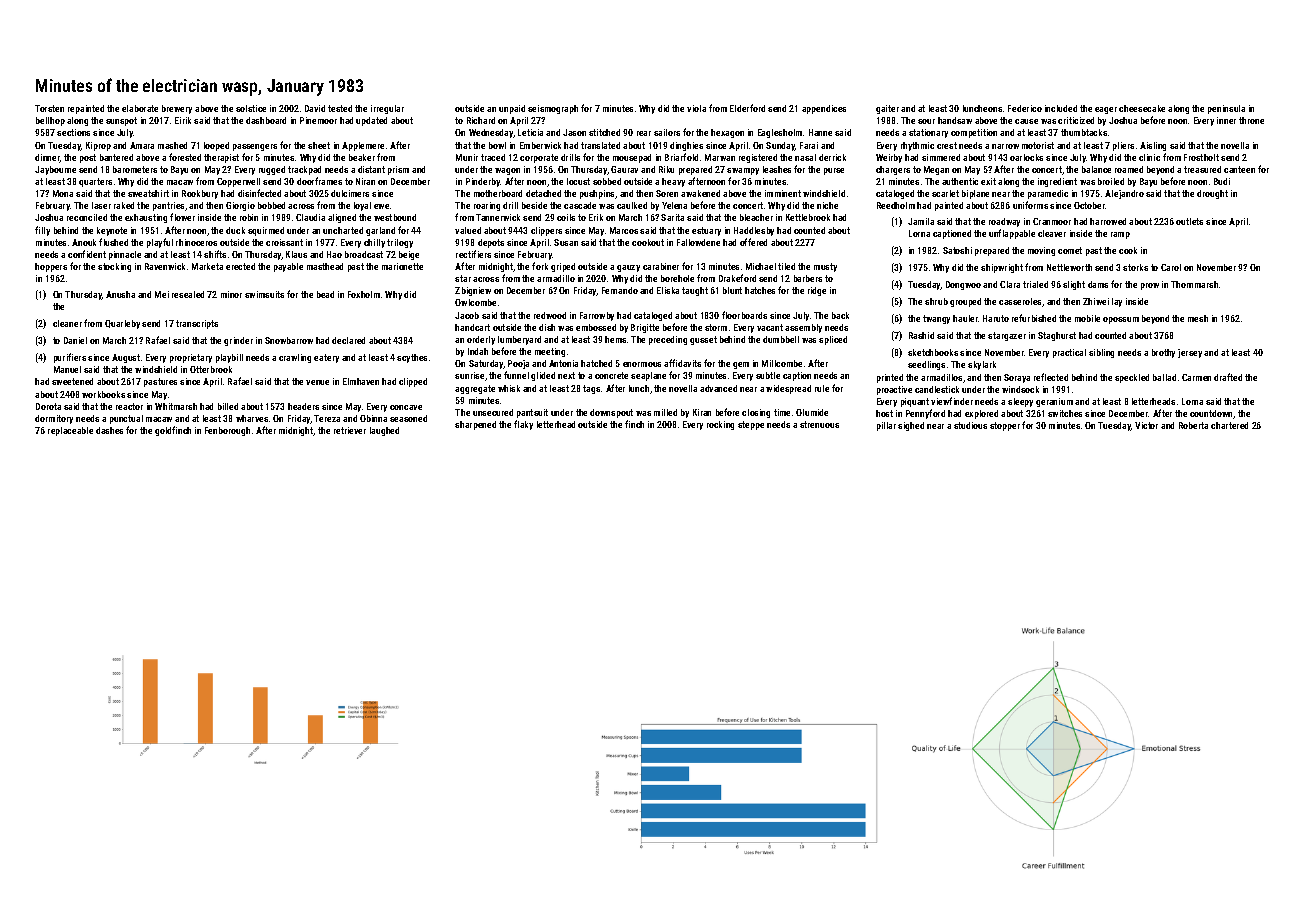 The image size is (1308, 924). What do you see at coordinates (1201, 157) in the screenshot?
I see `Frostholt` at bounding box center [1201, 157].
